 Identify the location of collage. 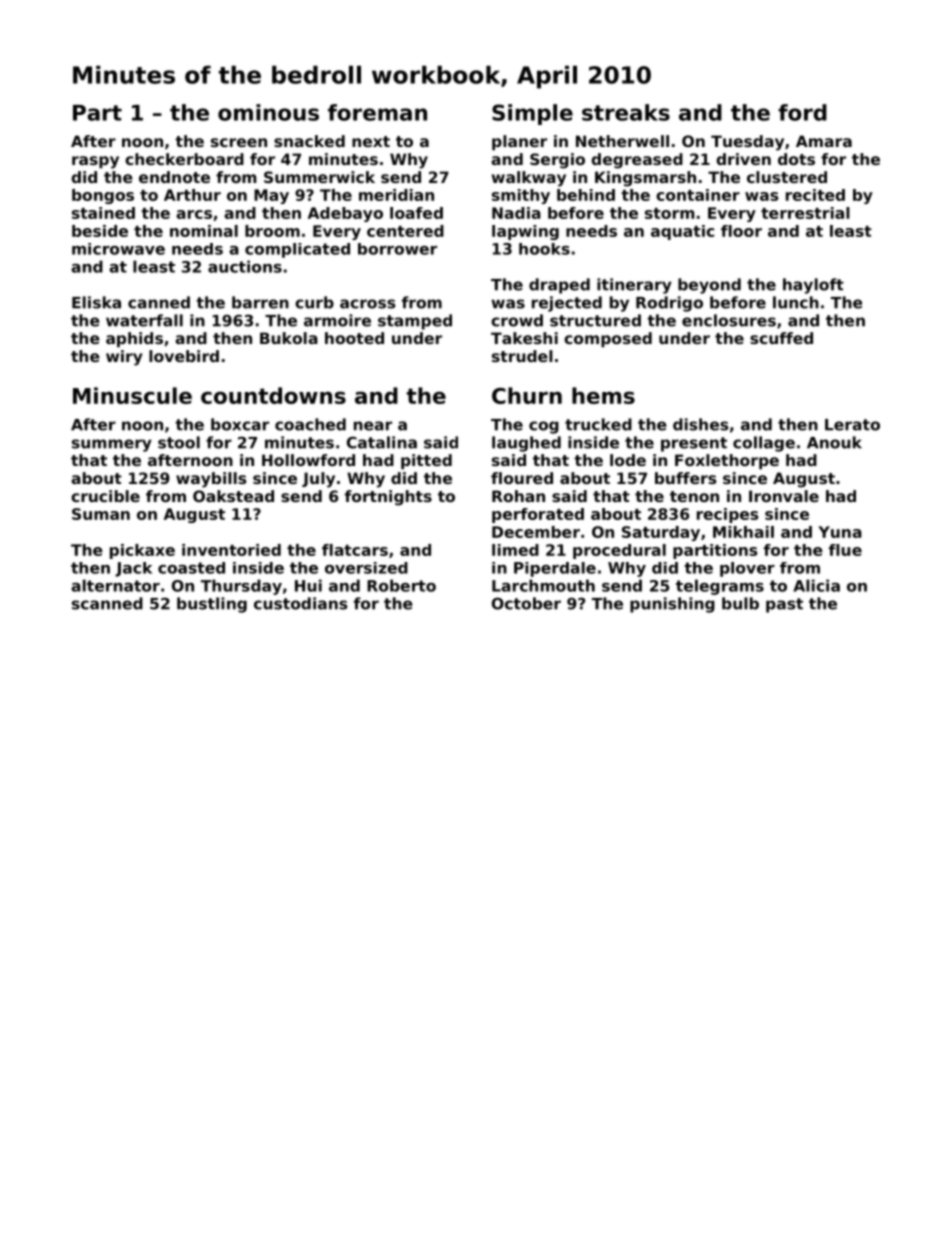
(764, 444).
